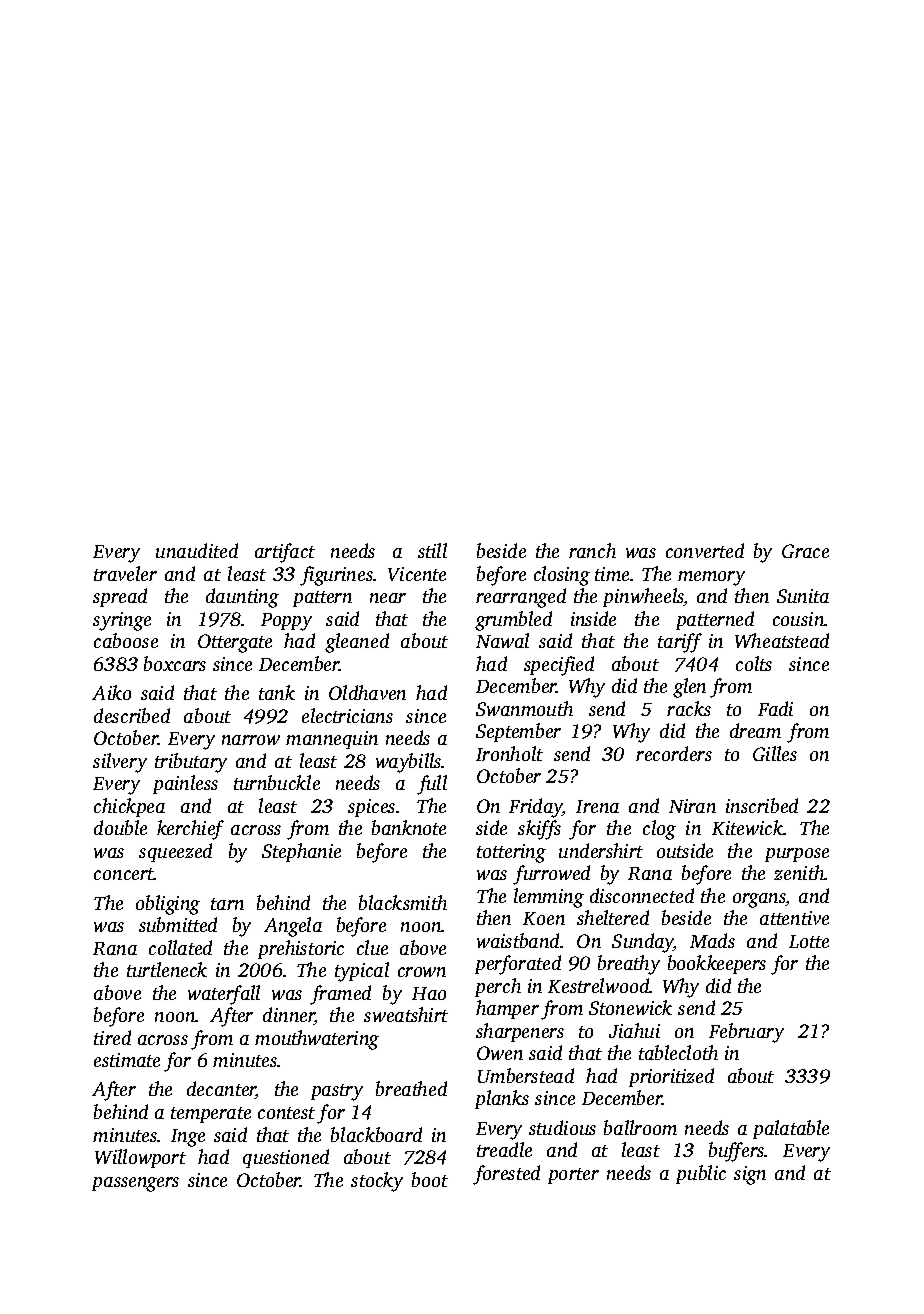 Image resolution: width=924 pixels, height=1314 pixels. What do you see at coordinates (242, 598) in the screenshot?
I see `daunting` at bounding box center [242, 598].
